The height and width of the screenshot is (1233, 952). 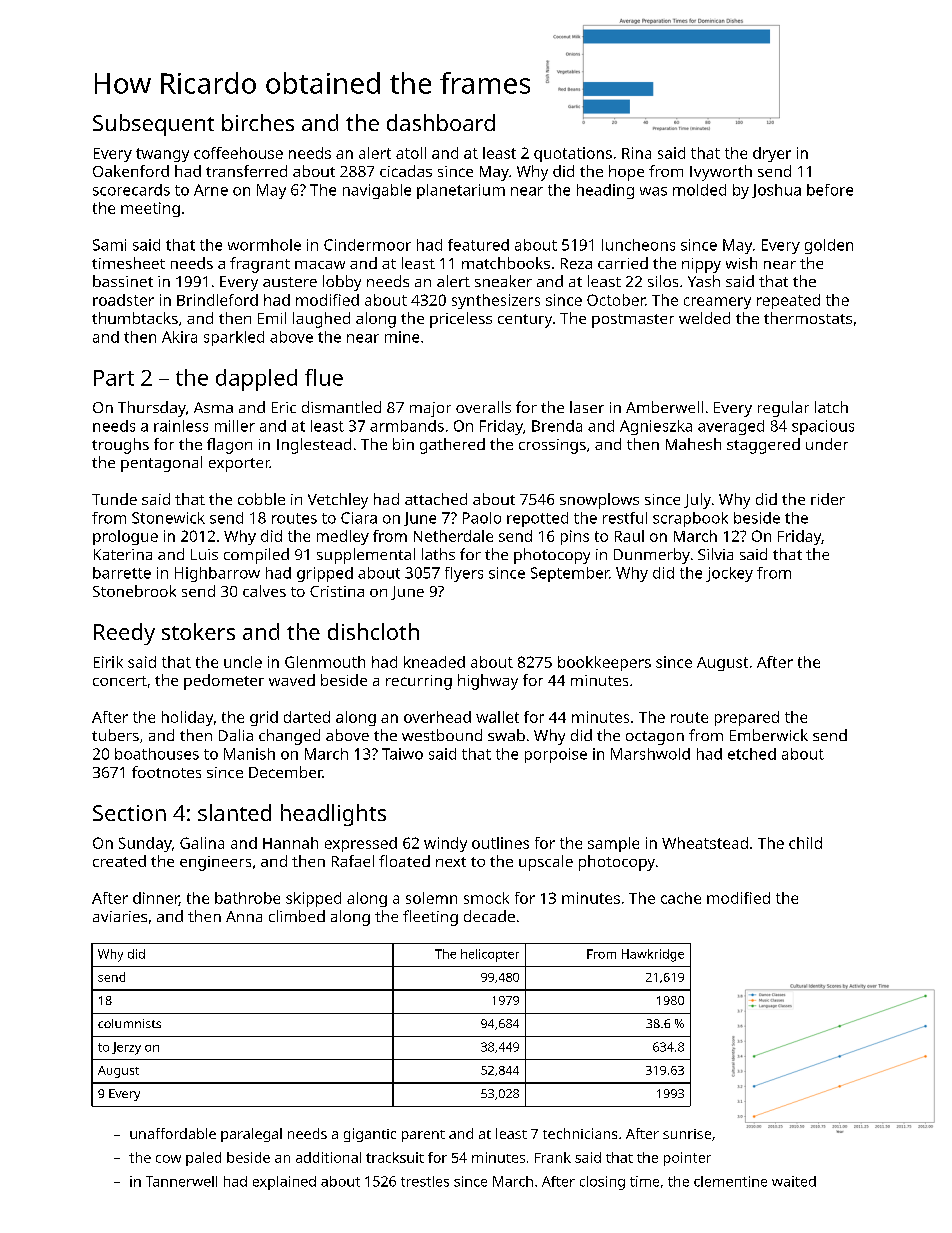 I want to click on mine, so click(x=402, y=337).
